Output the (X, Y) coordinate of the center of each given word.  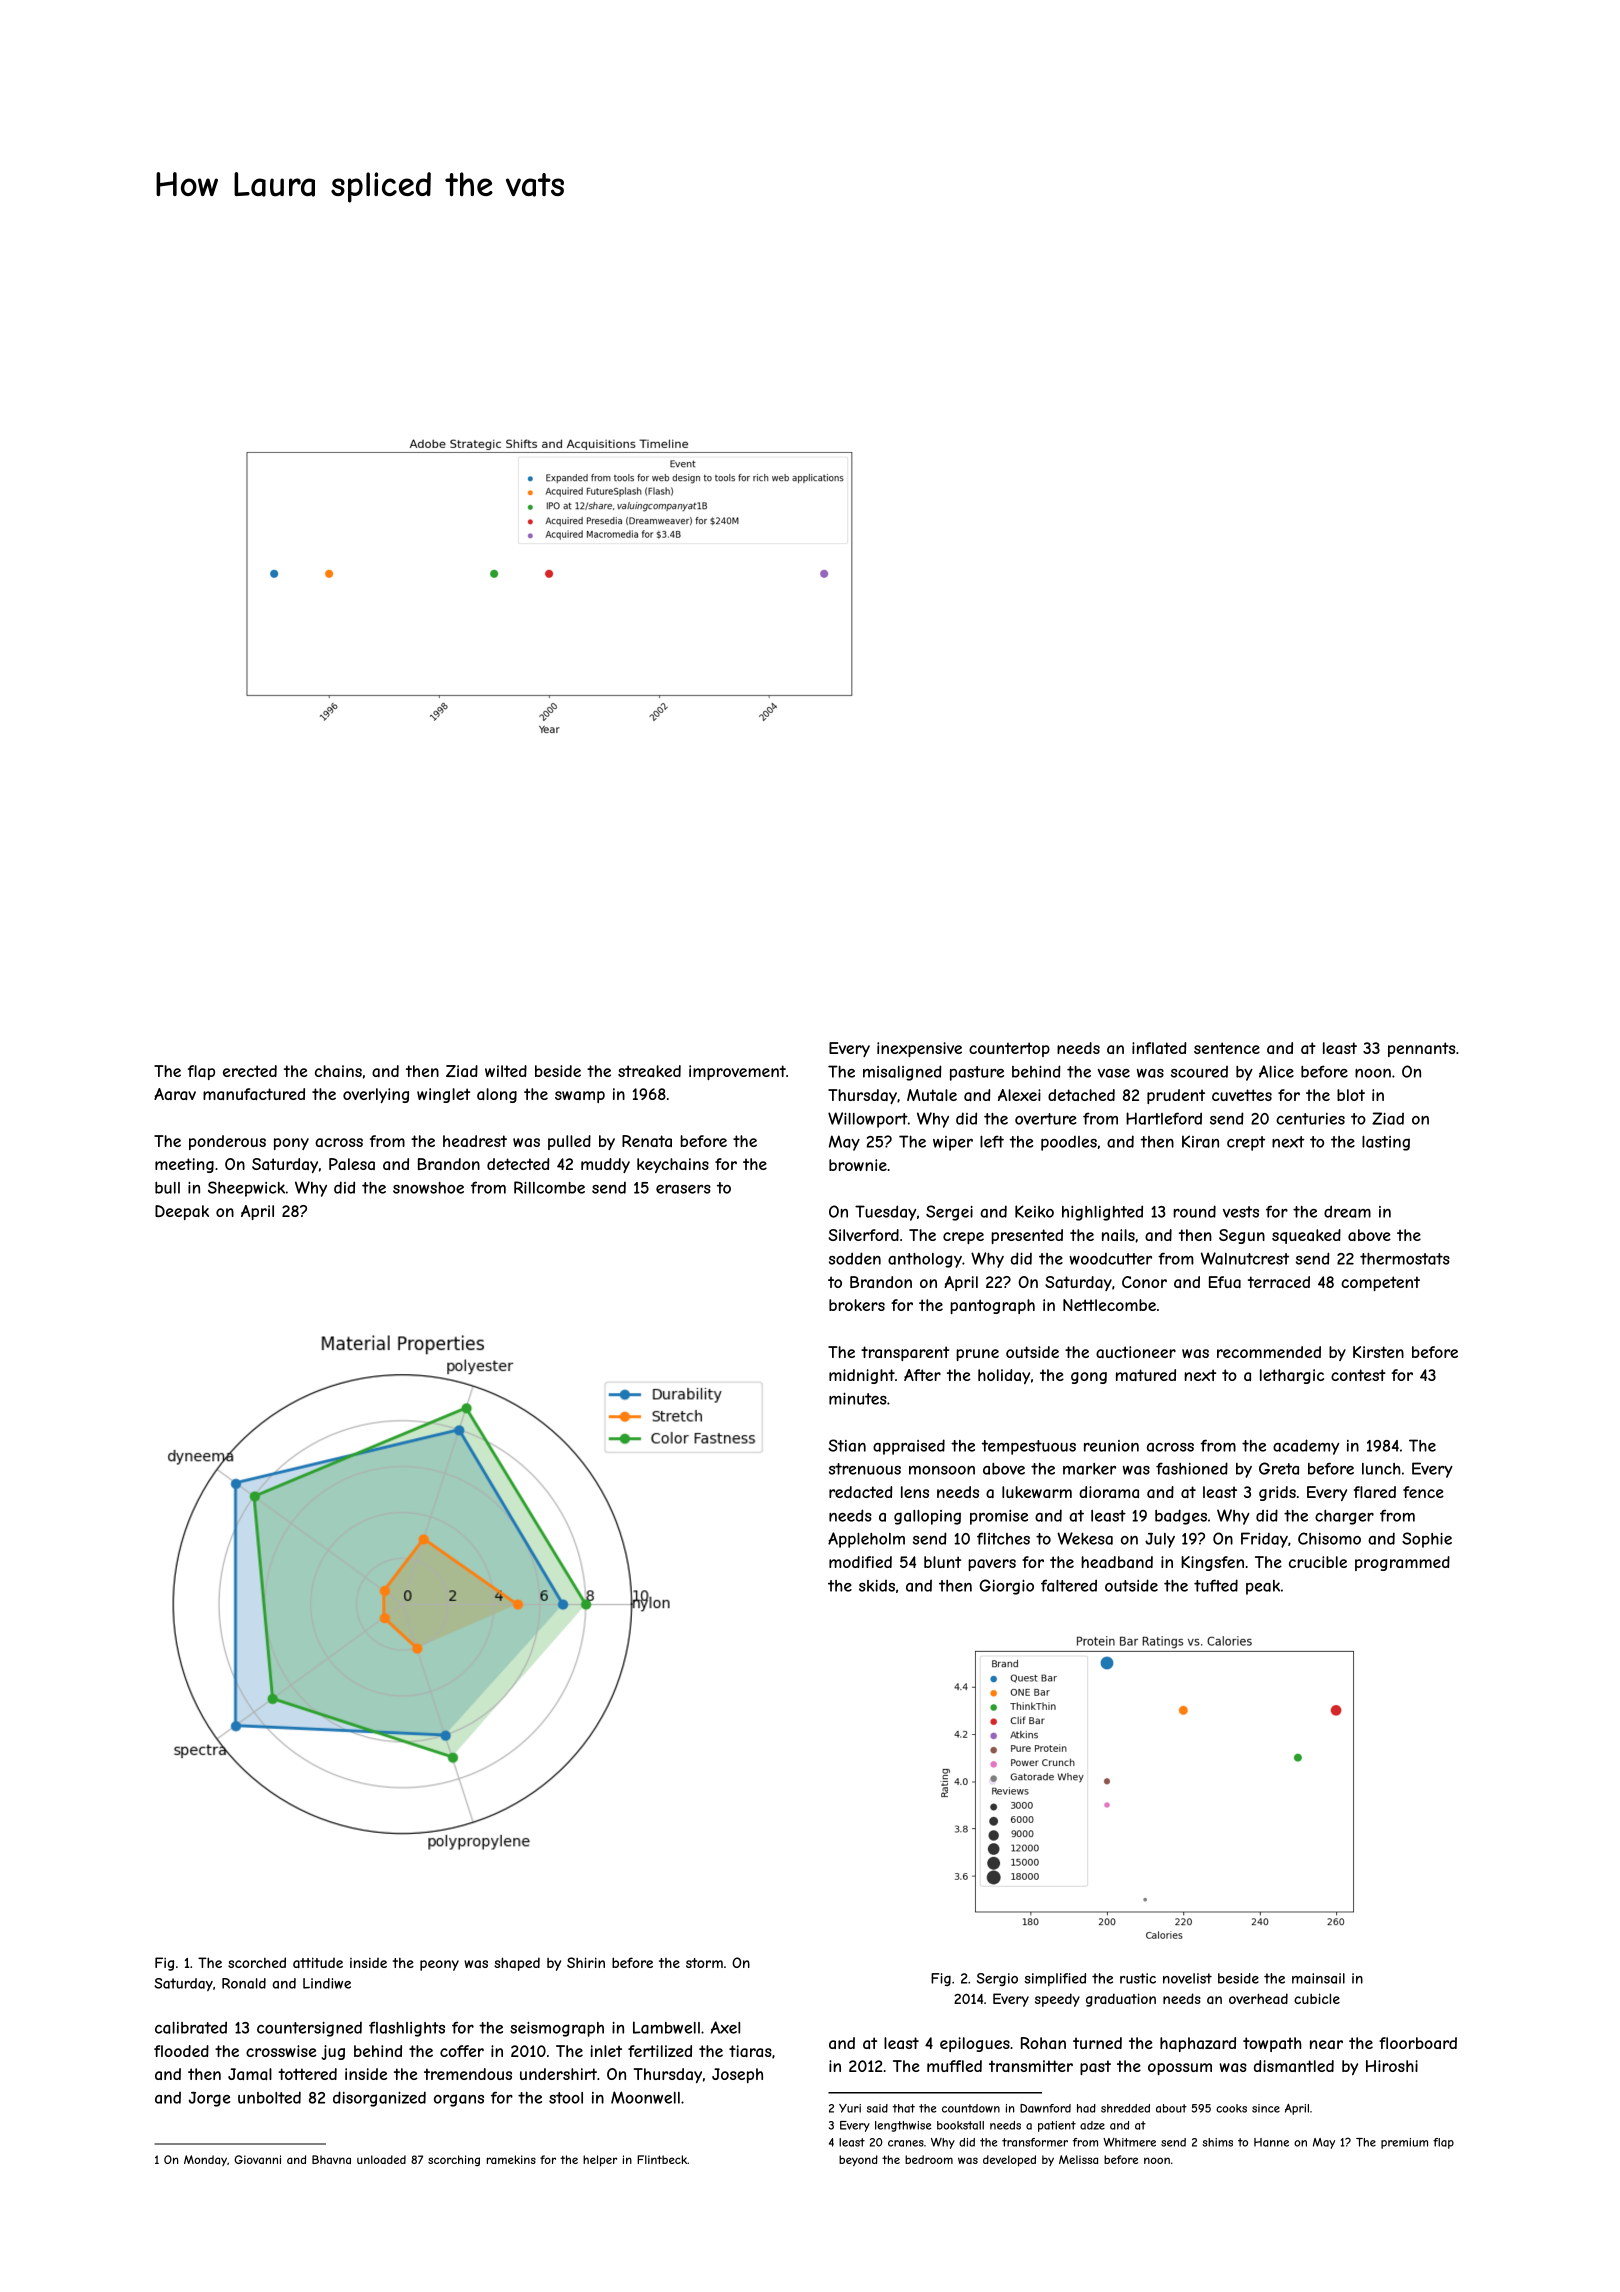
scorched (257, 1962)
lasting (1386, 1143)
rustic (1138, 1978)
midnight (862, 1376)
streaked (649, 1071)
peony (439, 1965)
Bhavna (331, 2159)
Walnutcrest (1245, 1258)
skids (877, 1586)
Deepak (182, 1212)
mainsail (1318, 1978)
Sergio (997, 1979)
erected (250, 1071)
